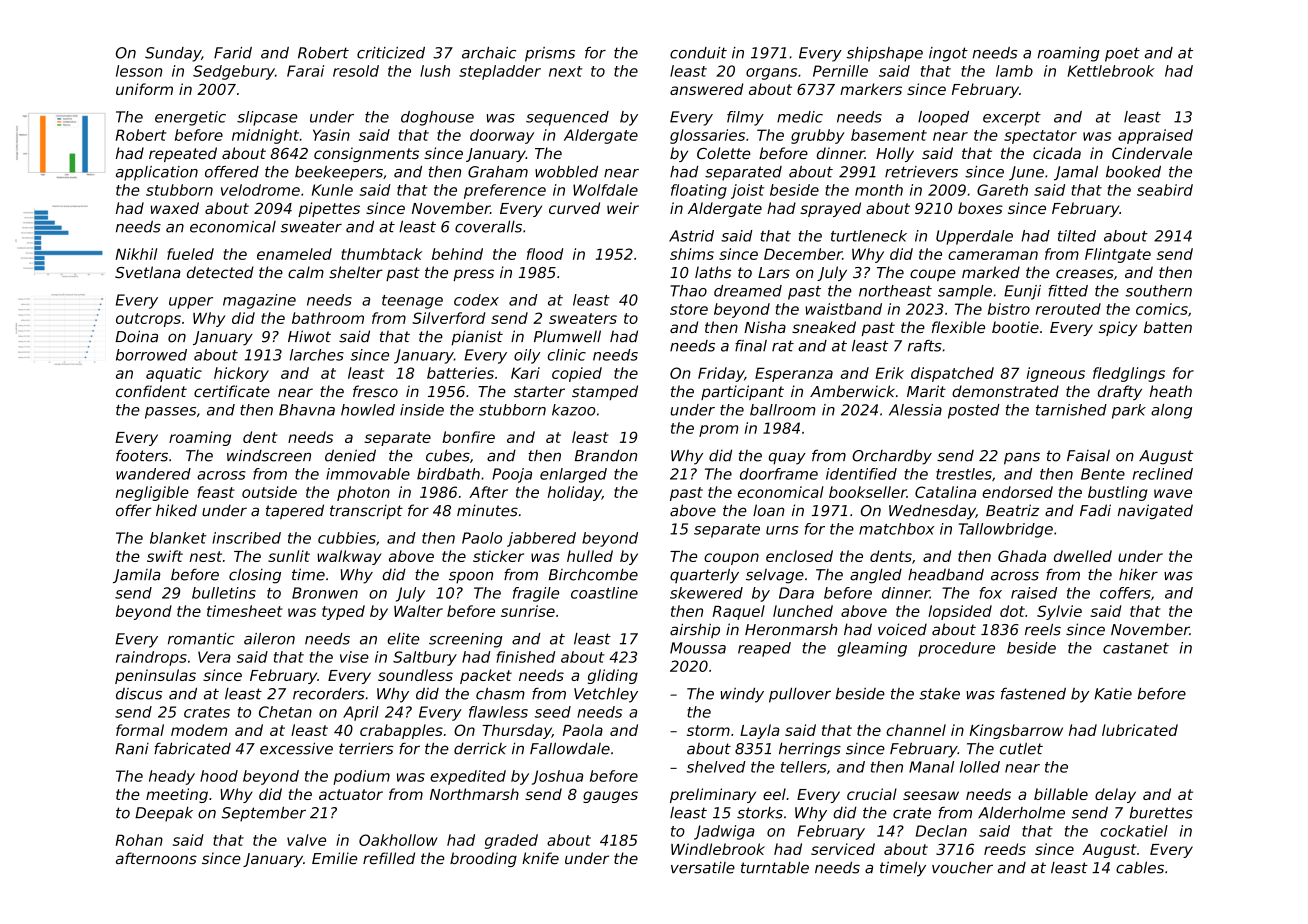 This image has width=1308, height=924. What do you see at coordinates (201, 639) in the image?
I see `romantic` at bounding box center [201, 639].
